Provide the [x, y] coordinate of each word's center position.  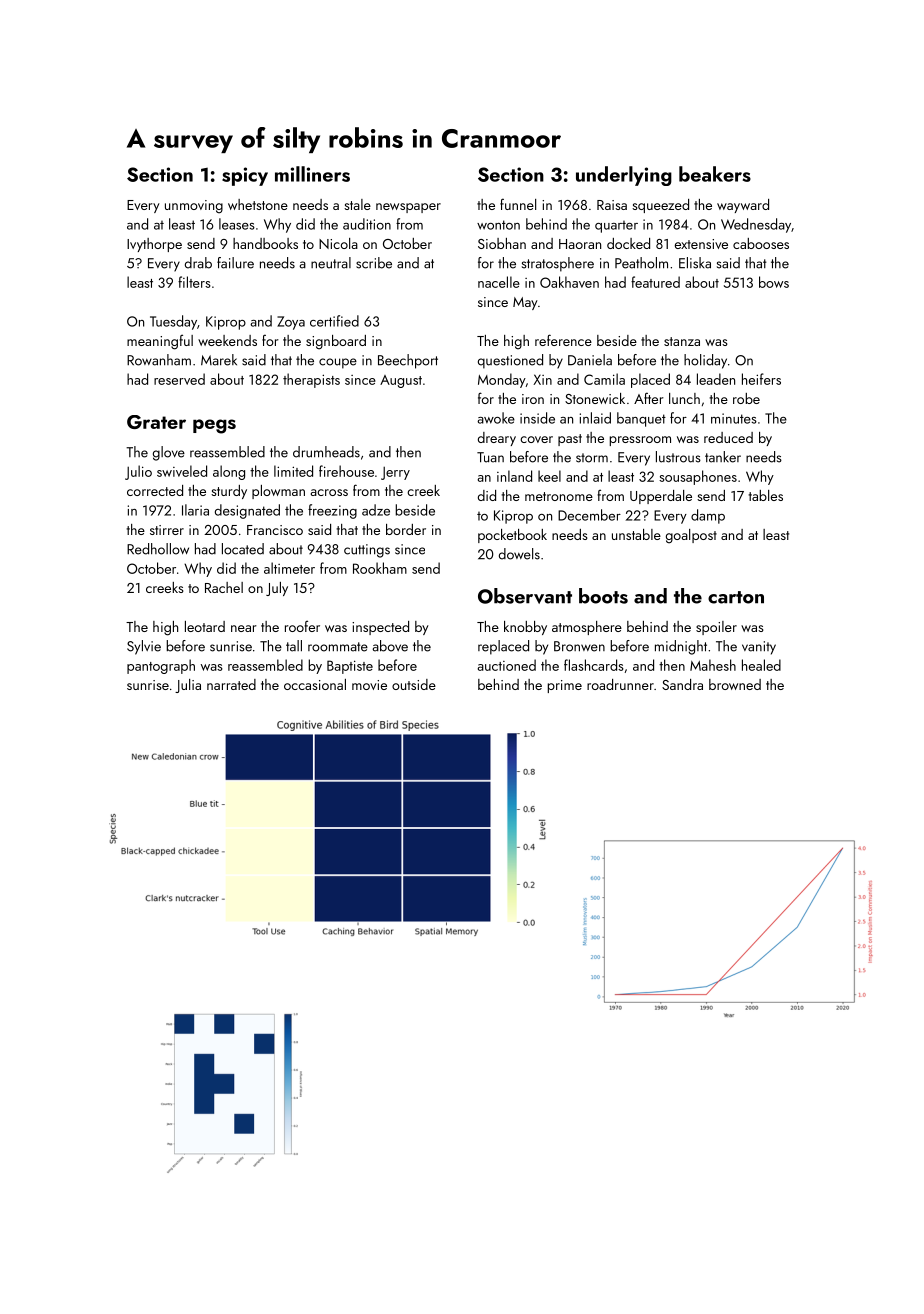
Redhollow [158, 549]
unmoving [194, 207]
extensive [701, 244]
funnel [518, 204]
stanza [682, 341]
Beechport [408, 361]
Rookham [380, 568]
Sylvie [144, 647]
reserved [179, 379]
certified [334, 321]
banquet [641, 419]
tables [765, 495]
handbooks [265, 243]
